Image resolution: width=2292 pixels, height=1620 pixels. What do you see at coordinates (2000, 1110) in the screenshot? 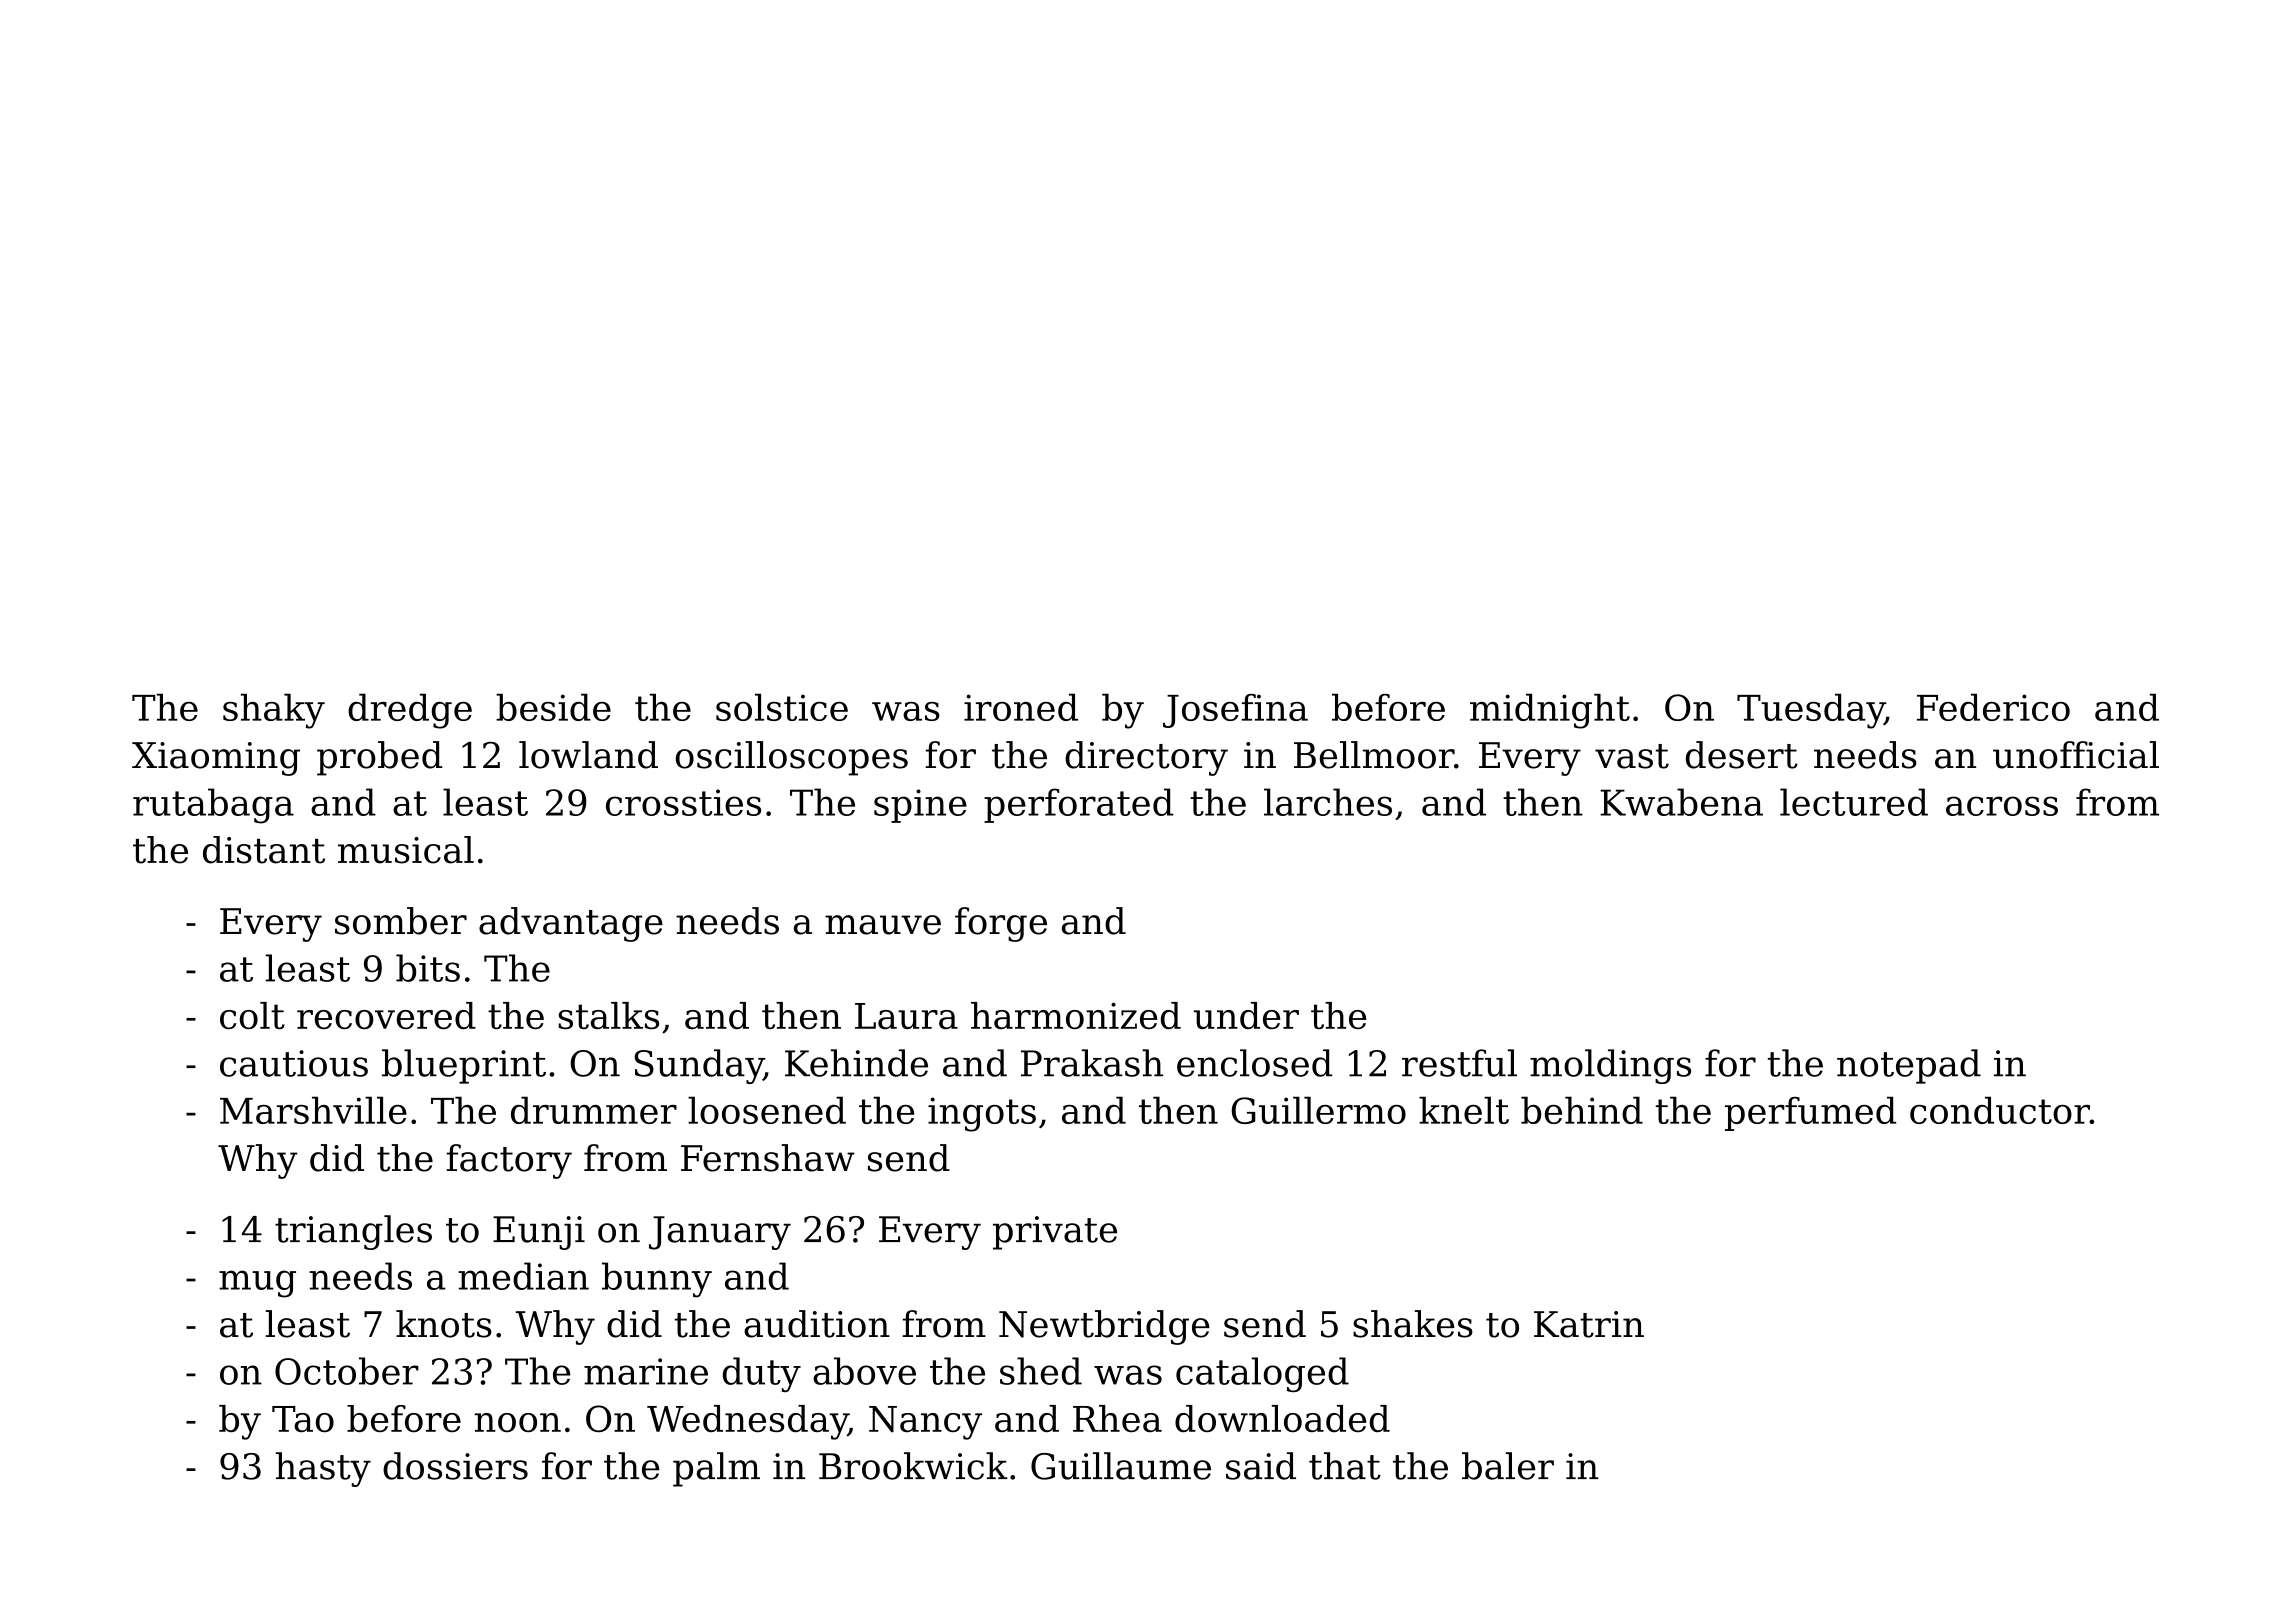
I see `conductor` at bounding box center [2000, 1110].
